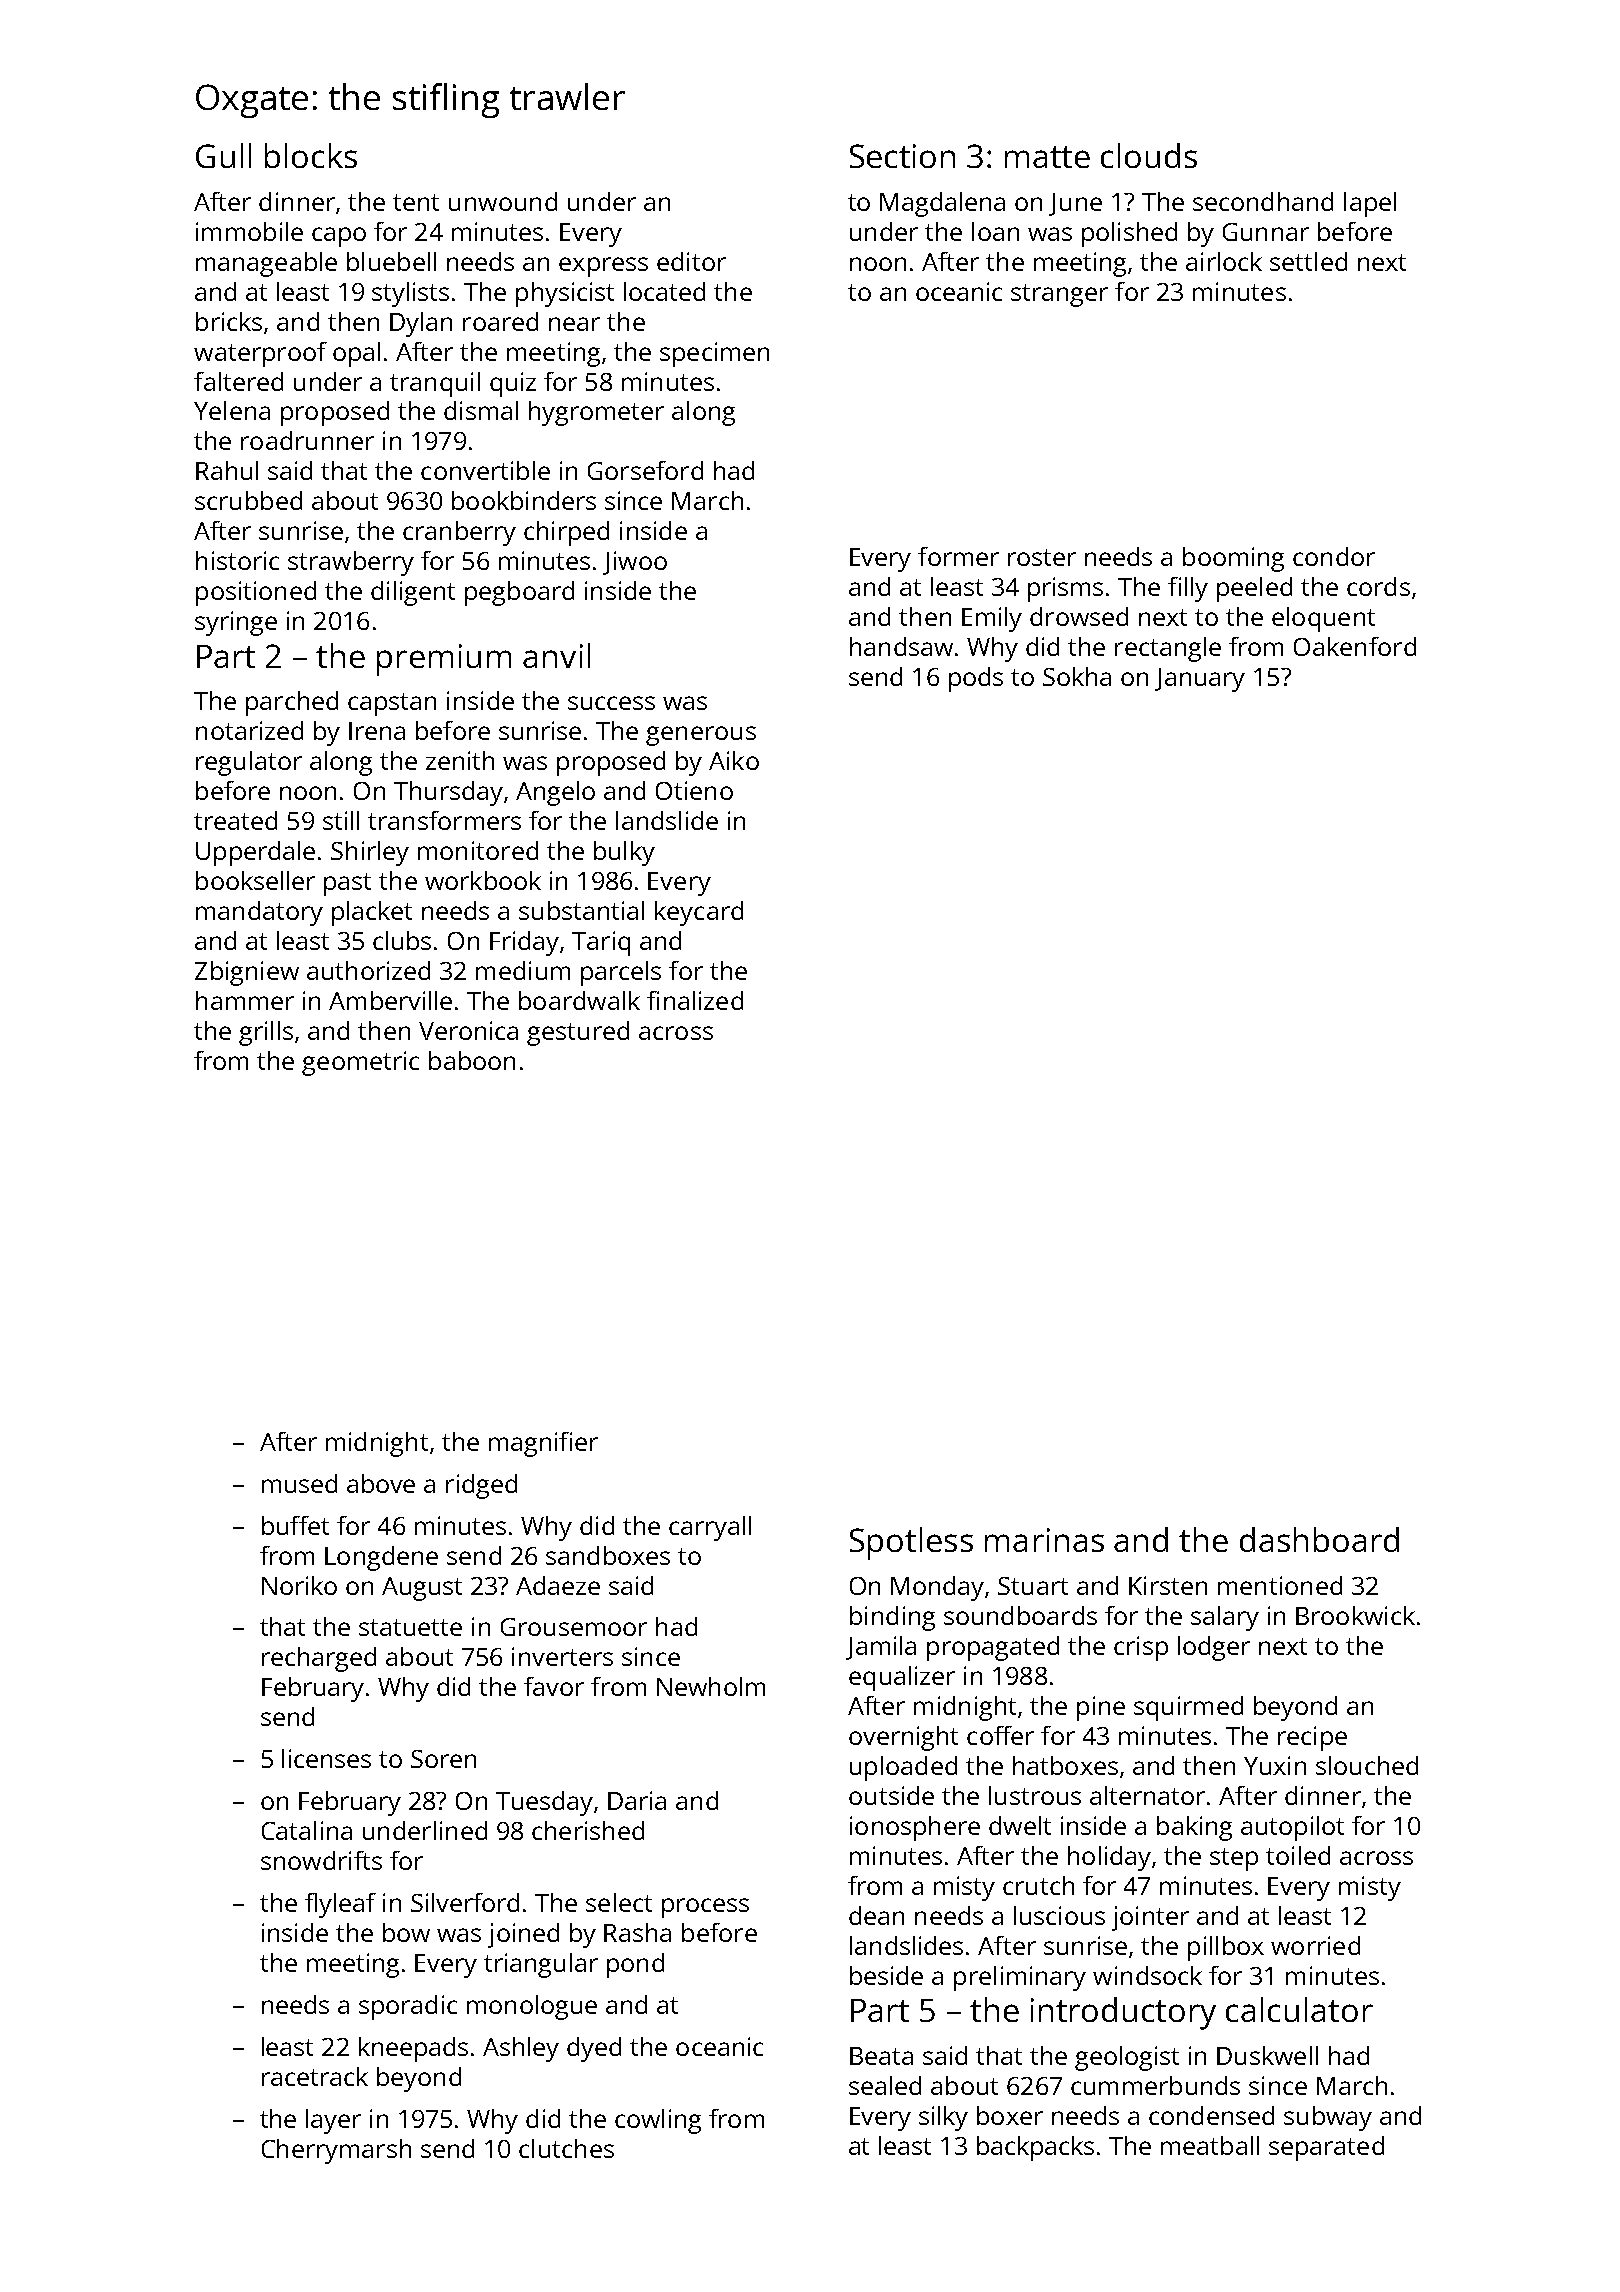 The height and width of the image is (2292, 1620). I want to click on cords, so click(1378, 586).
